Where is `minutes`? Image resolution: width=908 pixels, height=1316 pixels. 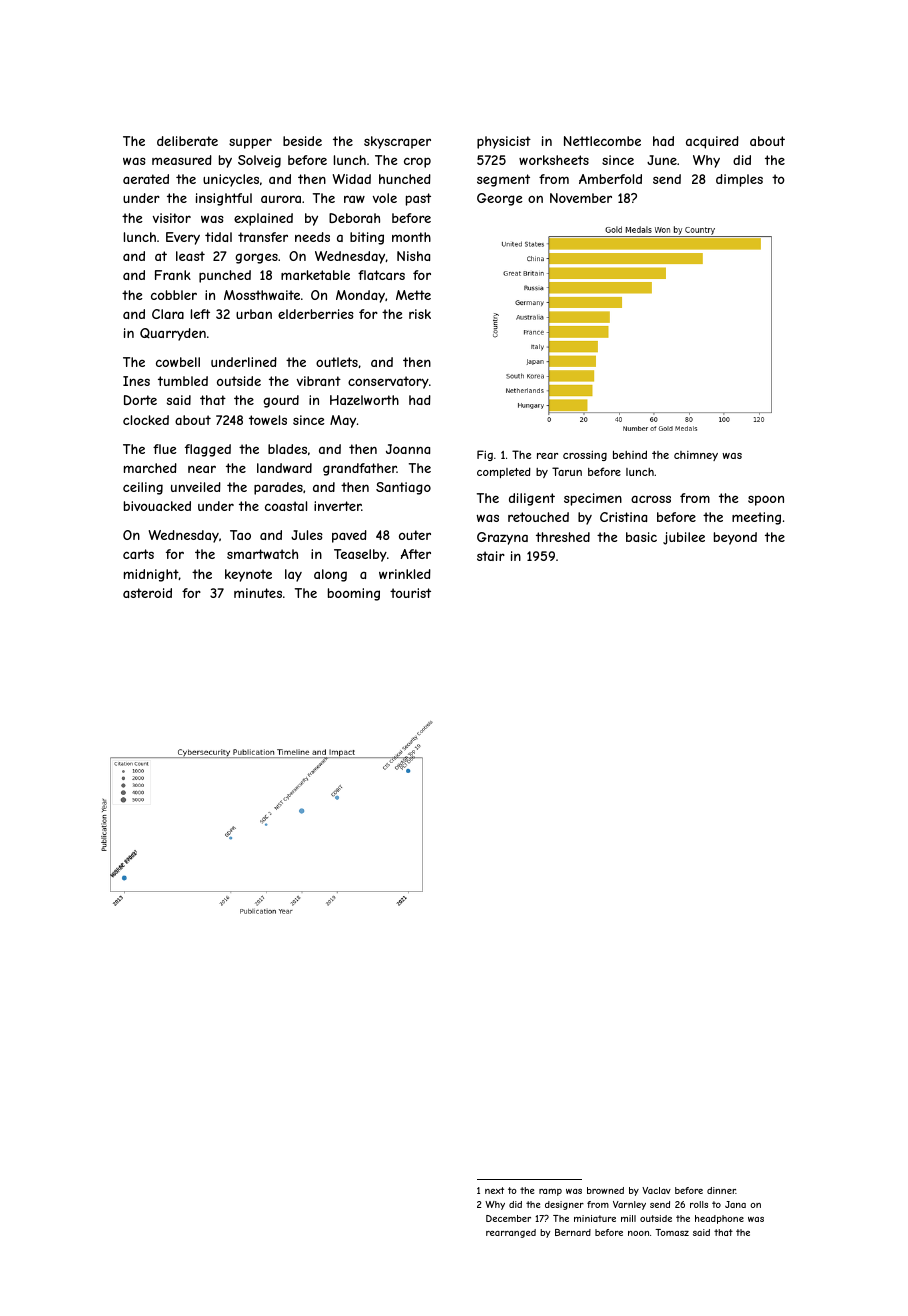 minutes is located at coordinates (258, 593).
